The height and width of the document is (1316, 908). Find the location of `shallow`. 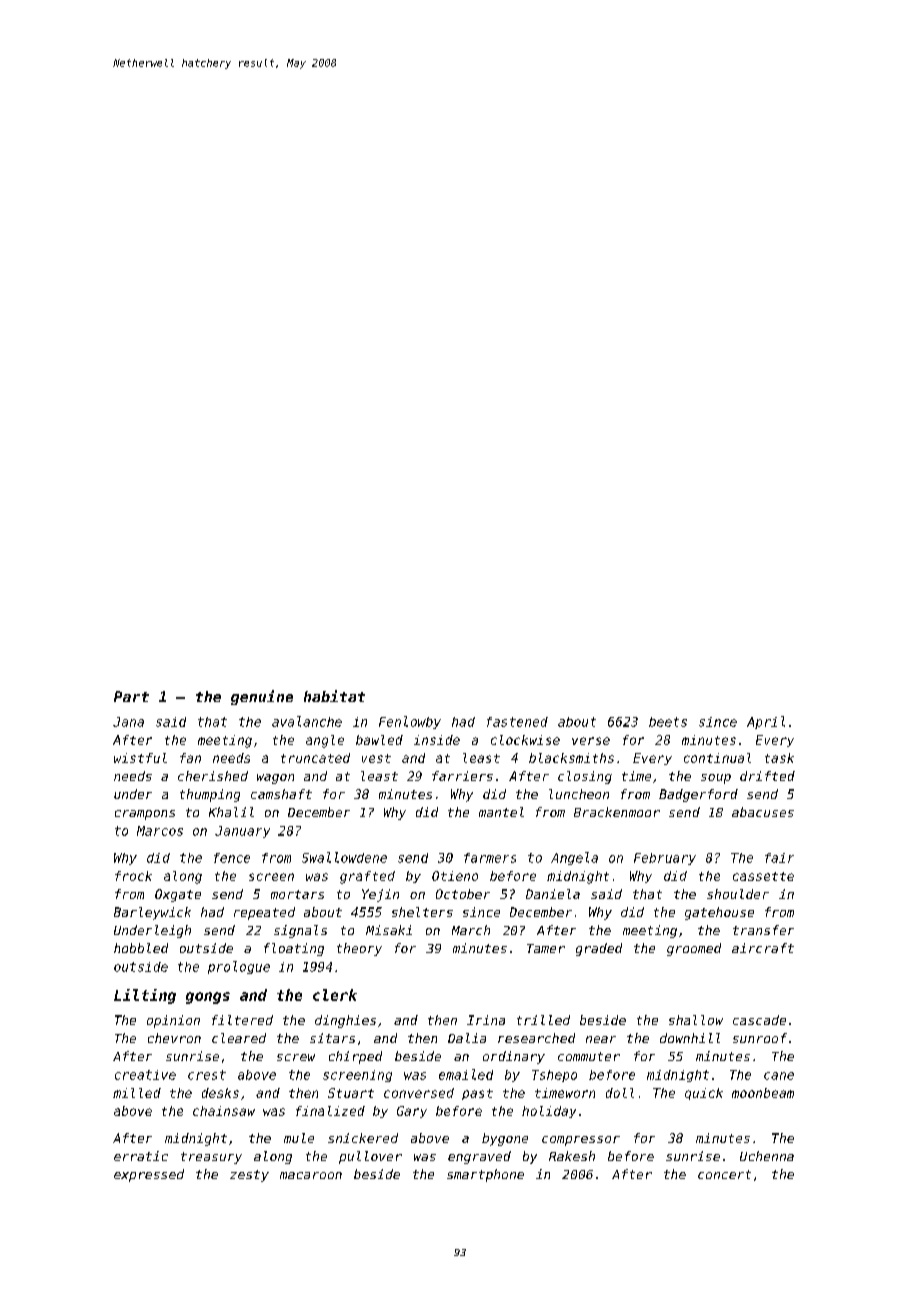

shallow is located at coordinates (696, 1020).
